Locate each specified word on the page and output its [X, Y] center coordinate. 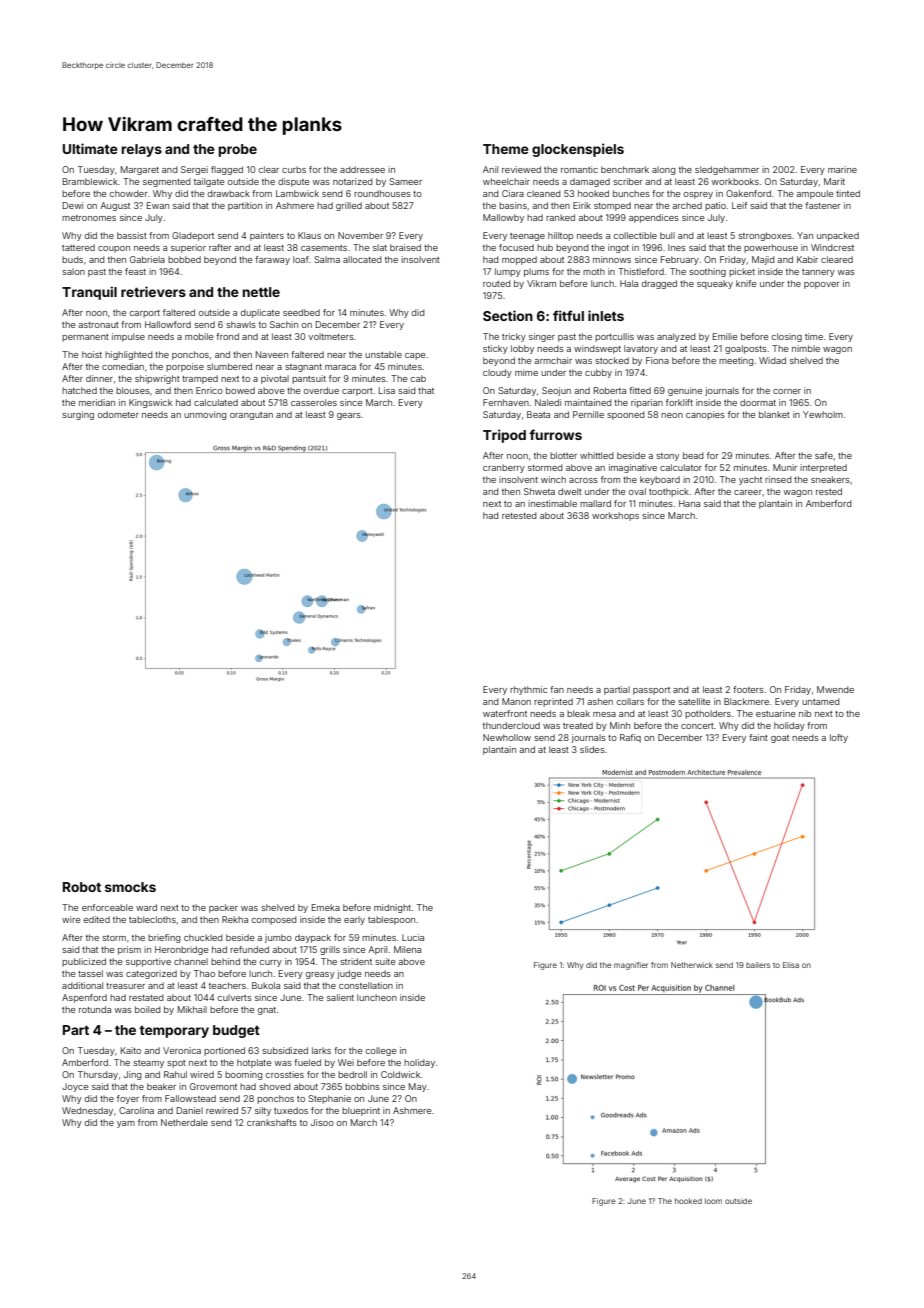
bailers [758, 965]
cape [415, 356]
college [381, 1051]
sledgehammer [727, 170]
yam [126, 1124]
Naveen [272, 354]
